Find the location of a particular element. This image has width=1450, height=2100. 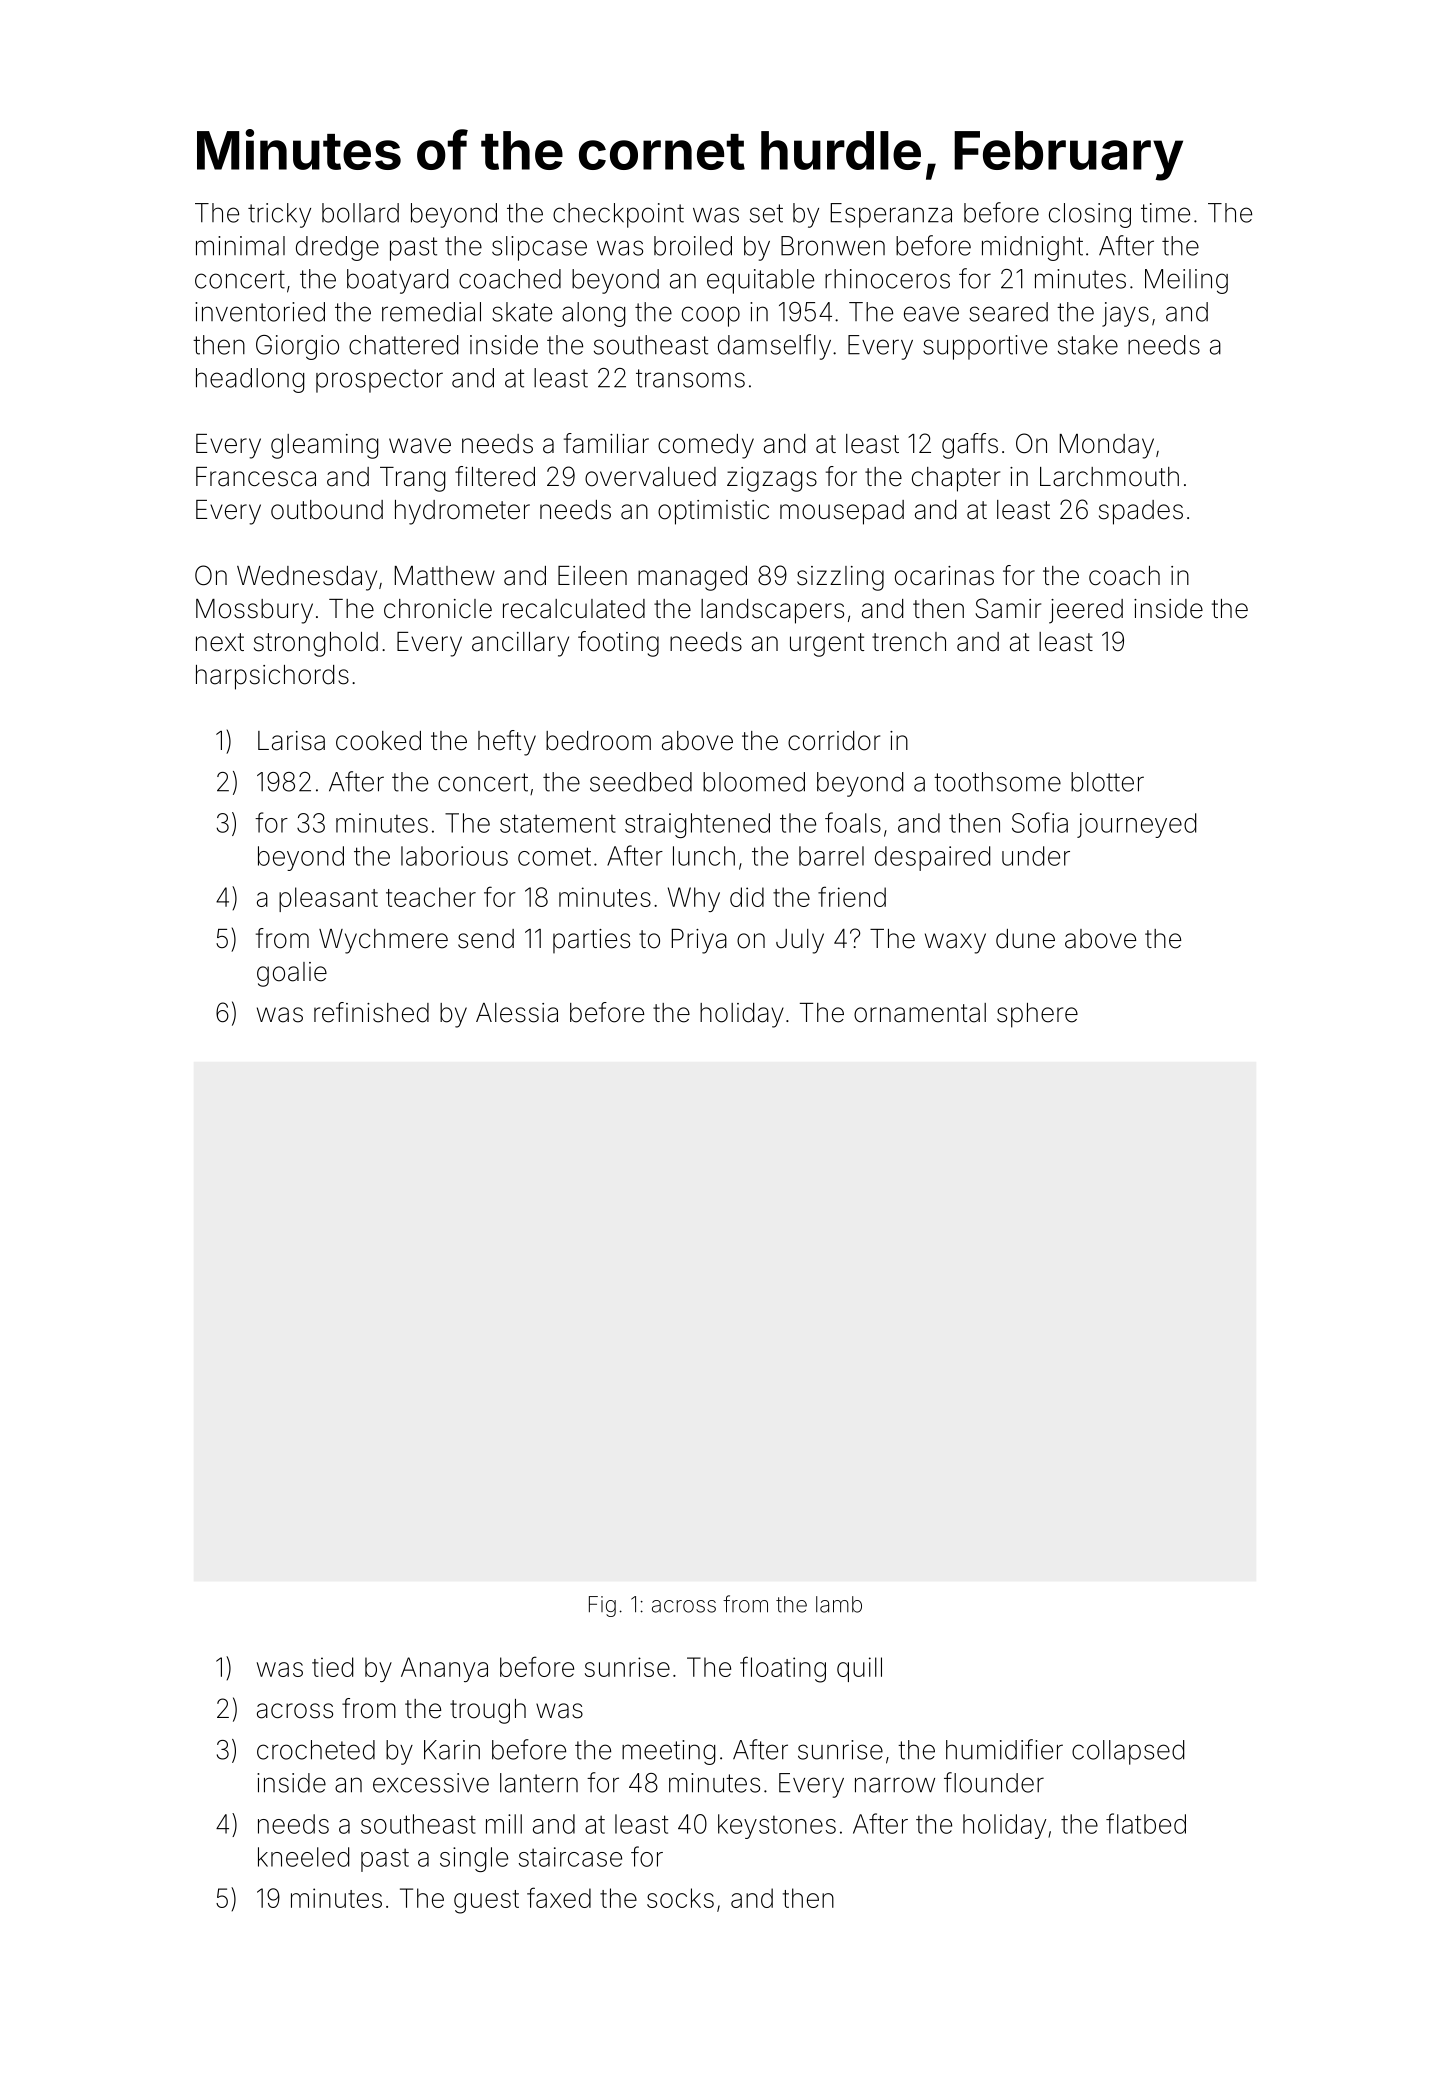

sphere is located at coordinates (1037, 1015).
